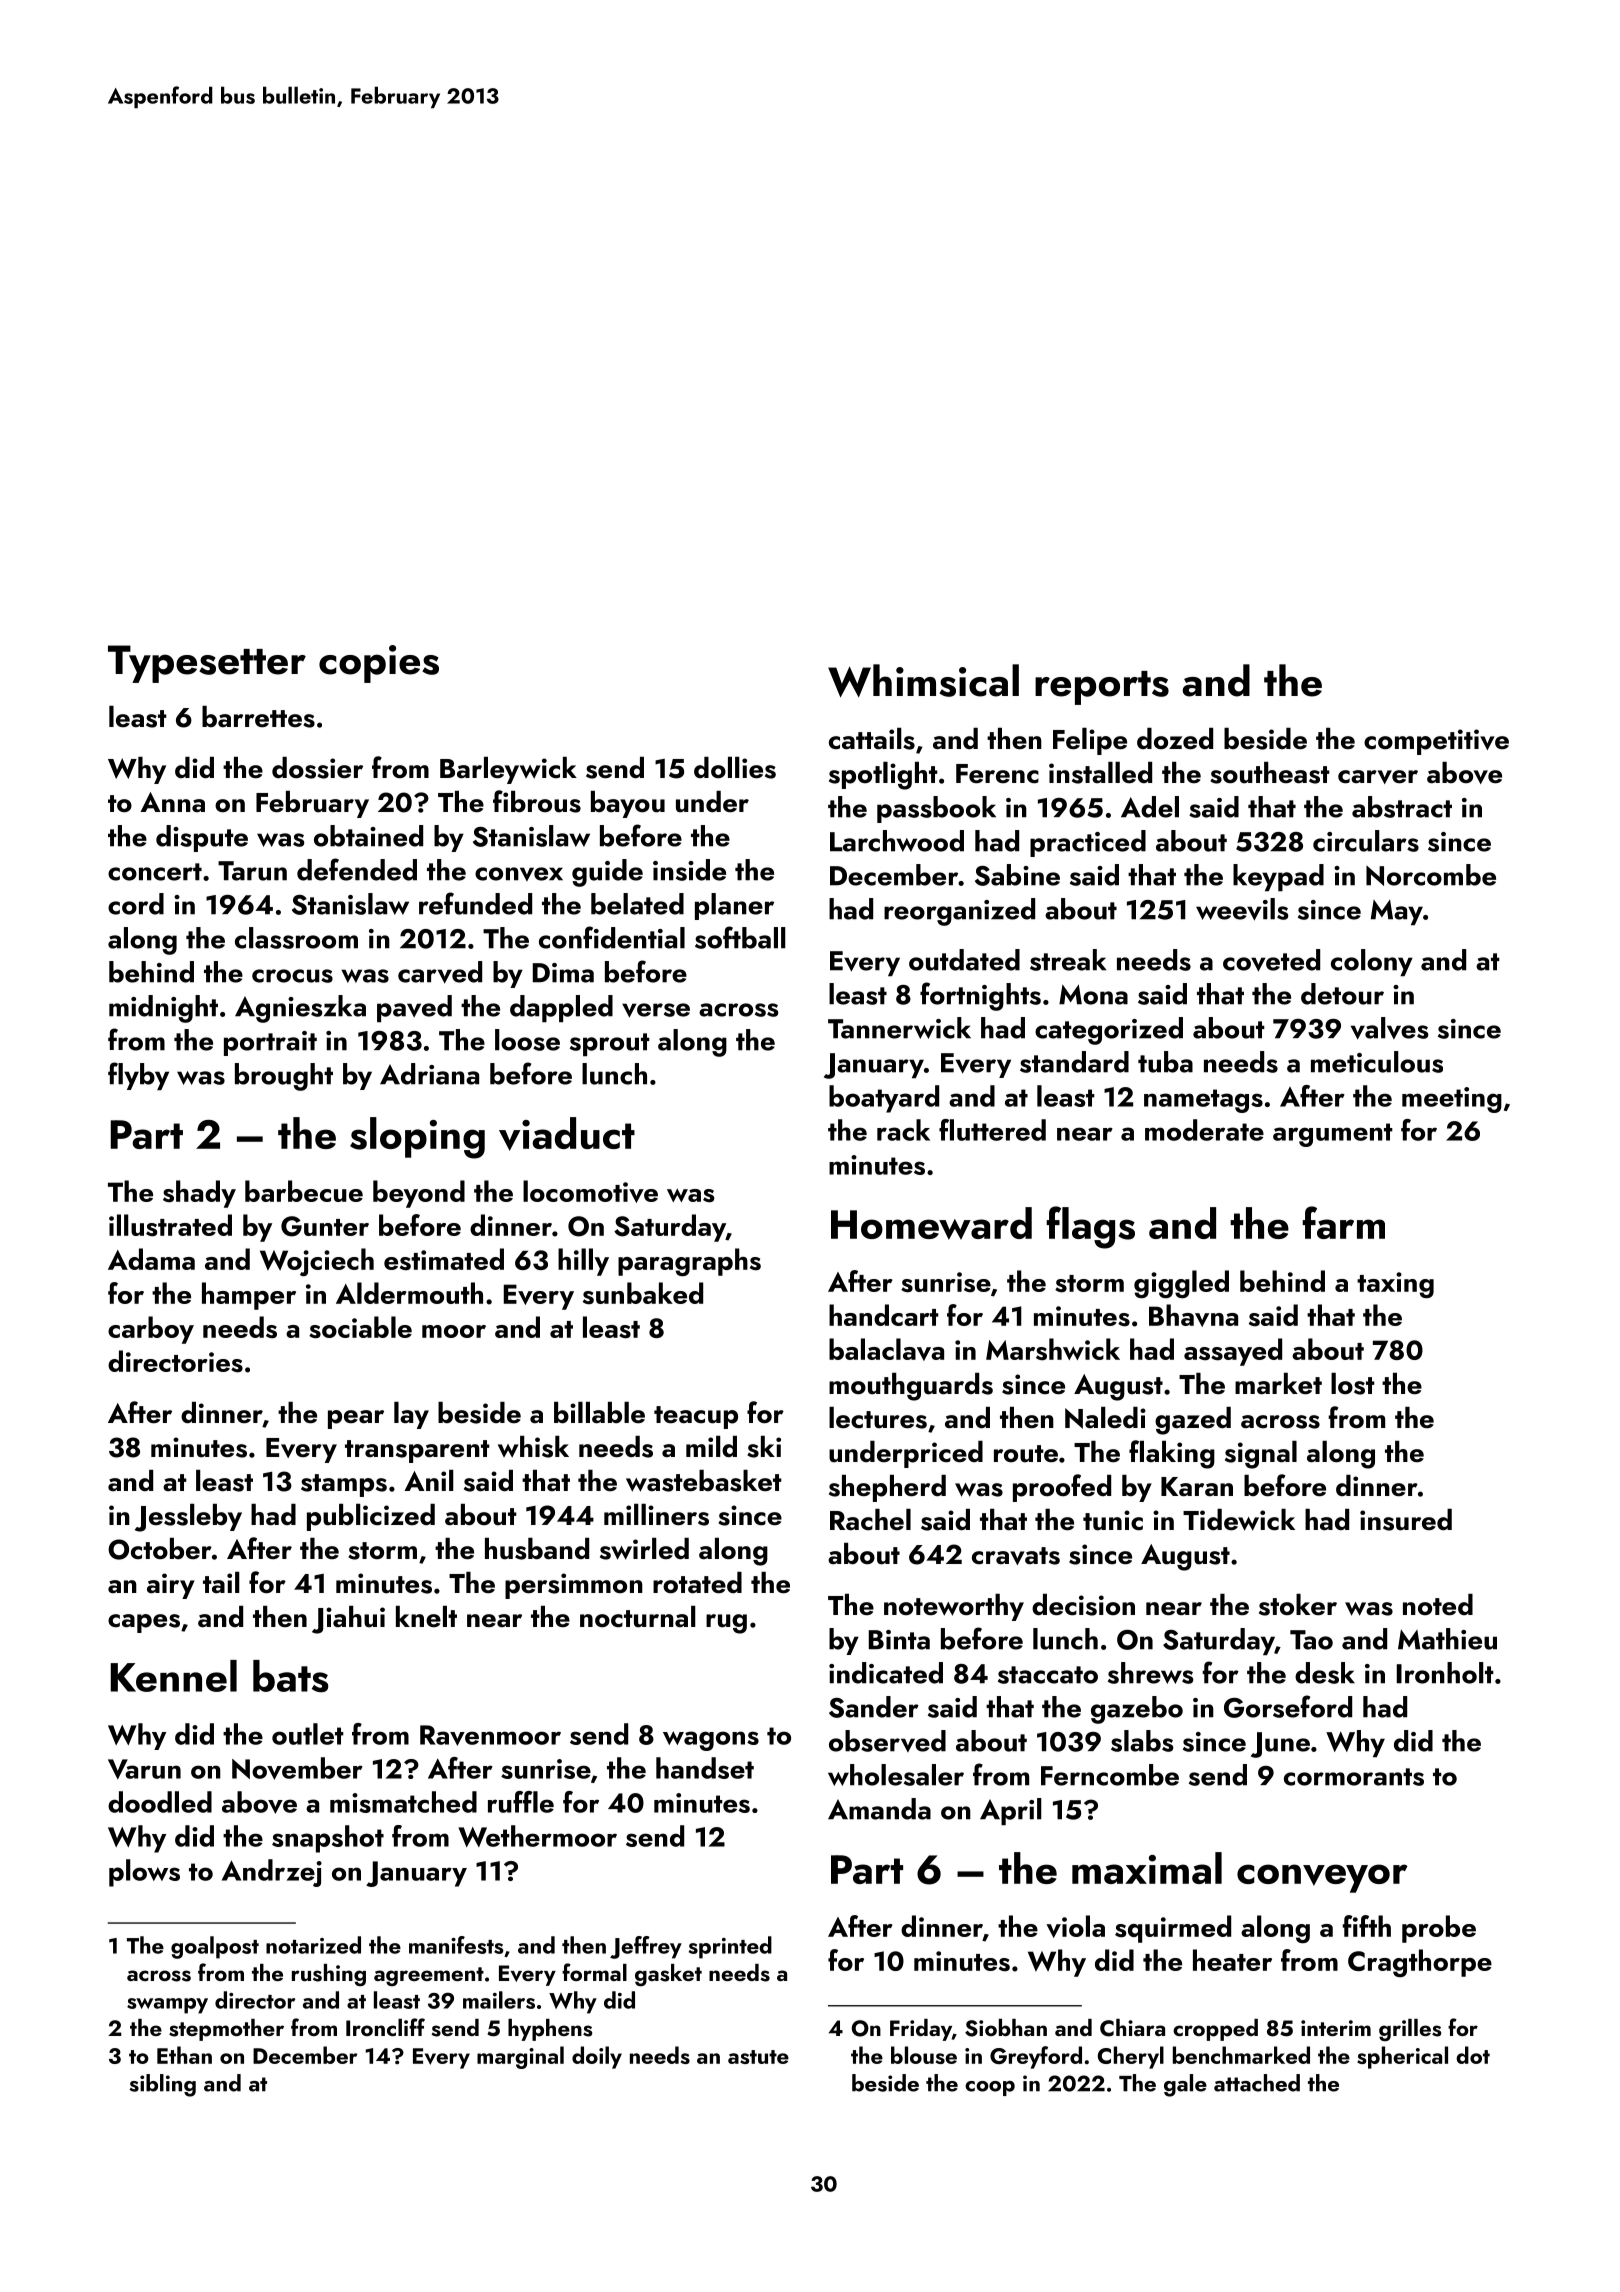 The width and height of the screenshot is (1620, 2292). I want to click on billable, so click(599, 1413).
